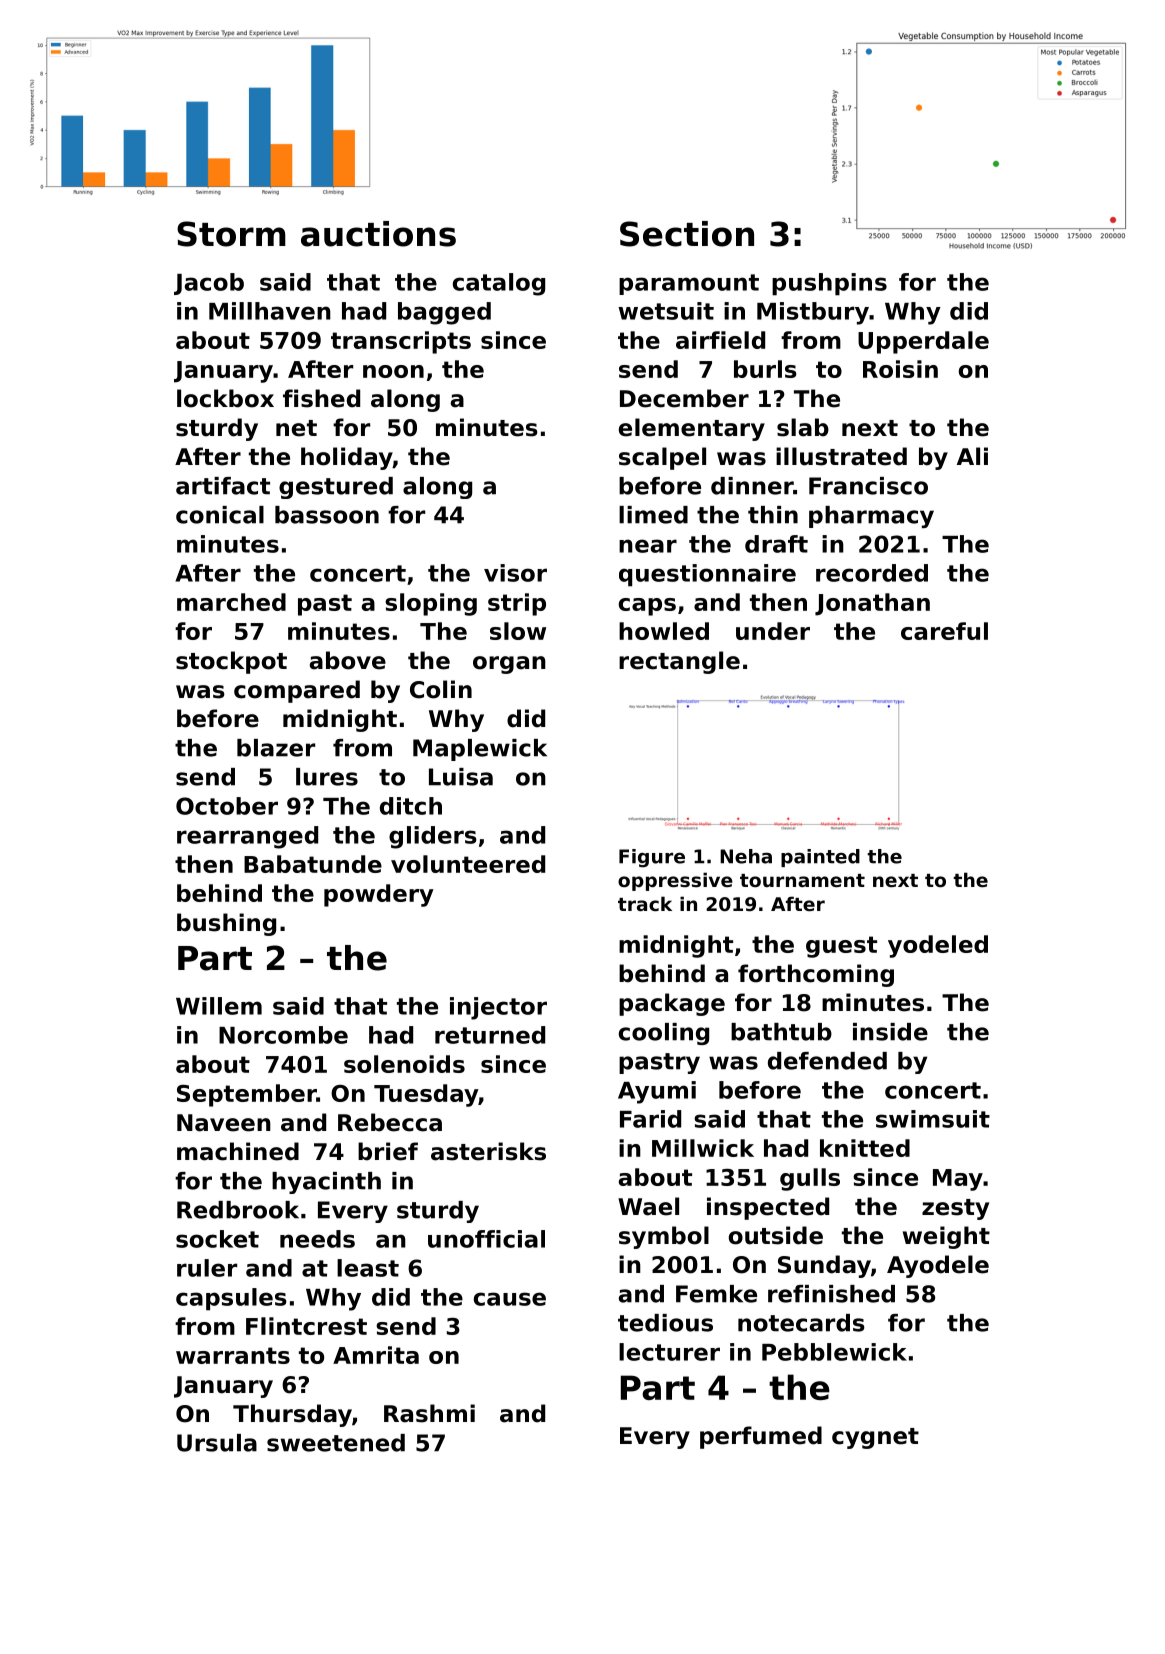 The image size is (1165, 1654). Describe the element at coordinates (648, 546) in the page. I see `near` at that location.
